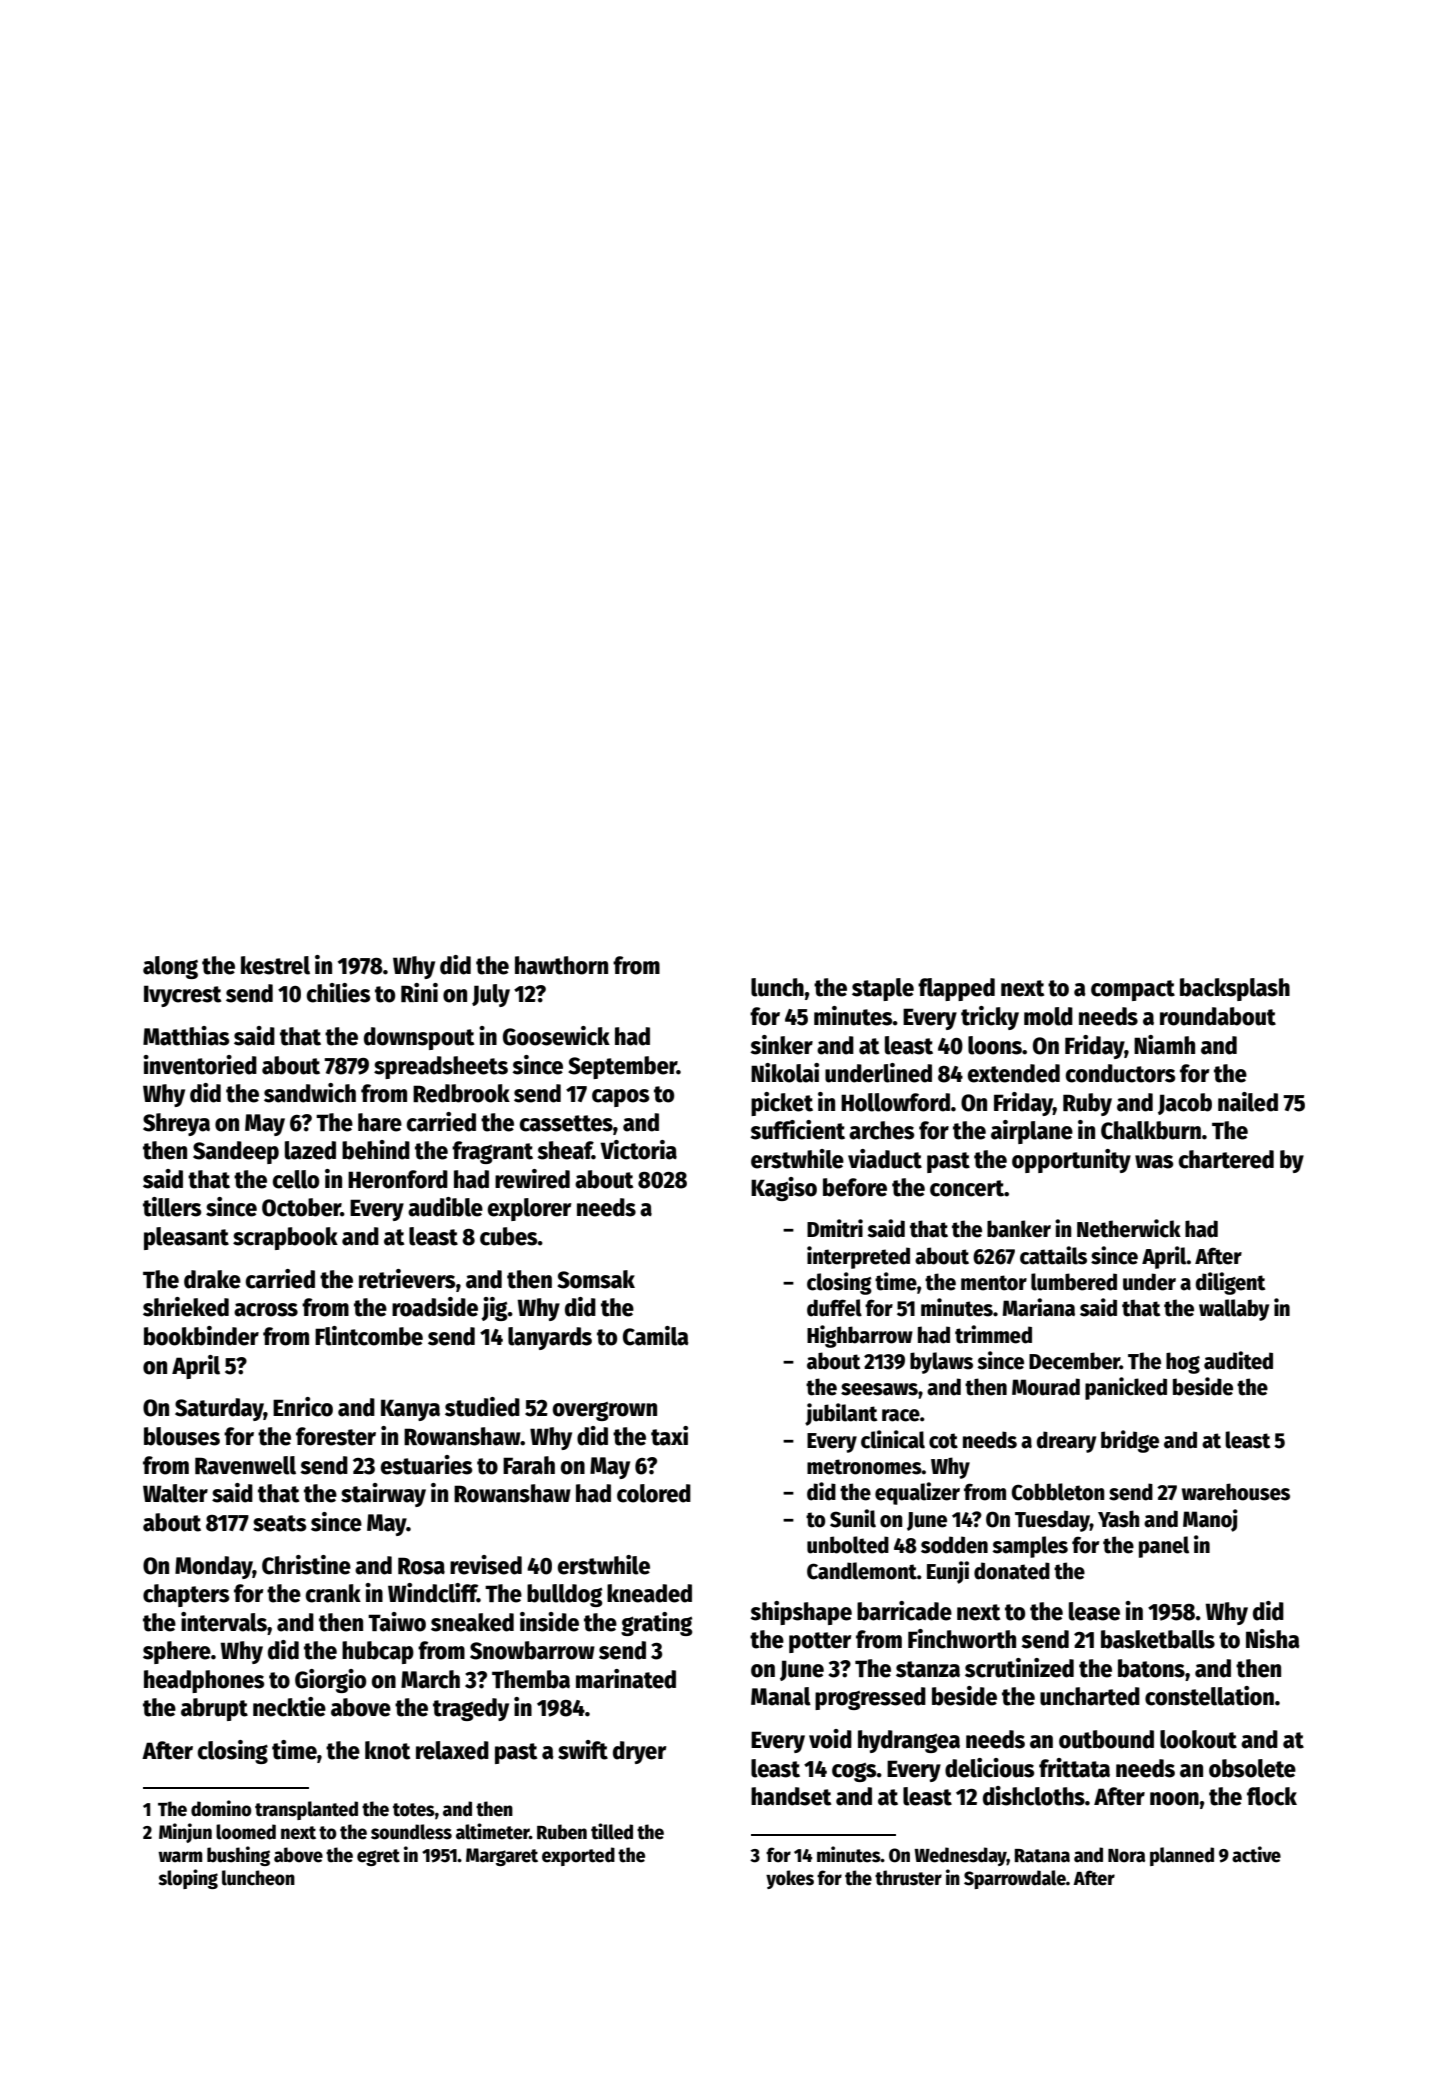 This screenshot has height=2100, width=1450. Describe the element at coordinates (561, 965) in the screenshot. I see `hawthorn` at that location.
